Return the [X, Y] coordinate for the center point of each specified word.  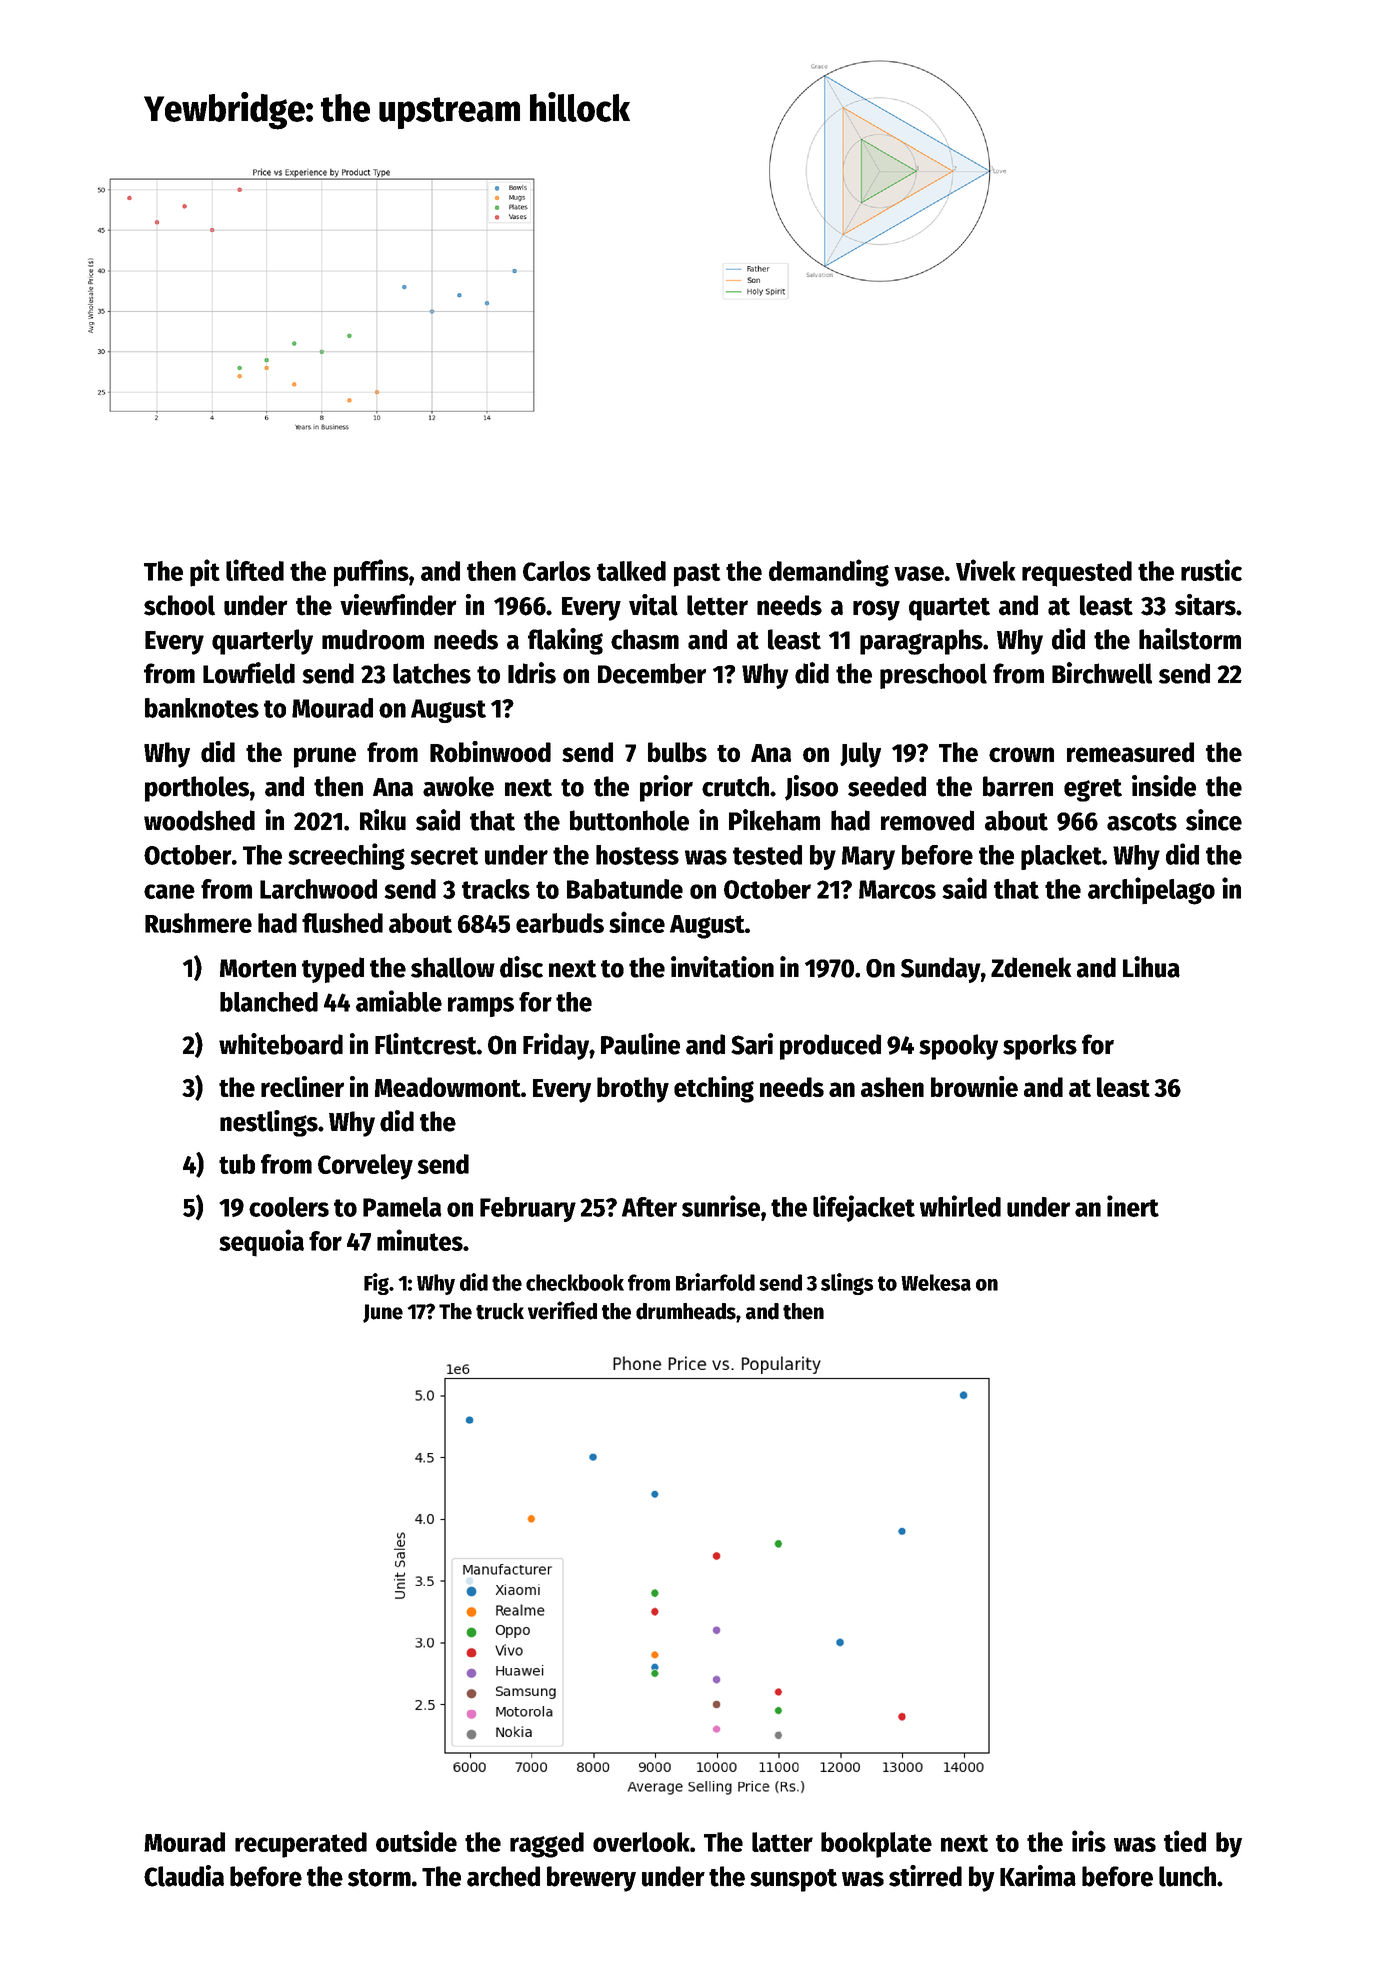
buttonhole [629, 820]
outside [416, 1841]
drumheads [686, 1312]
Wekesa [936, 1282]
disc [521, 967]
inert [1133, 1206]
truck [500, 1311]
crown [1021, 755]
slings [847, 1284]
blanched [269, 1002]
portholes [197, 789]
